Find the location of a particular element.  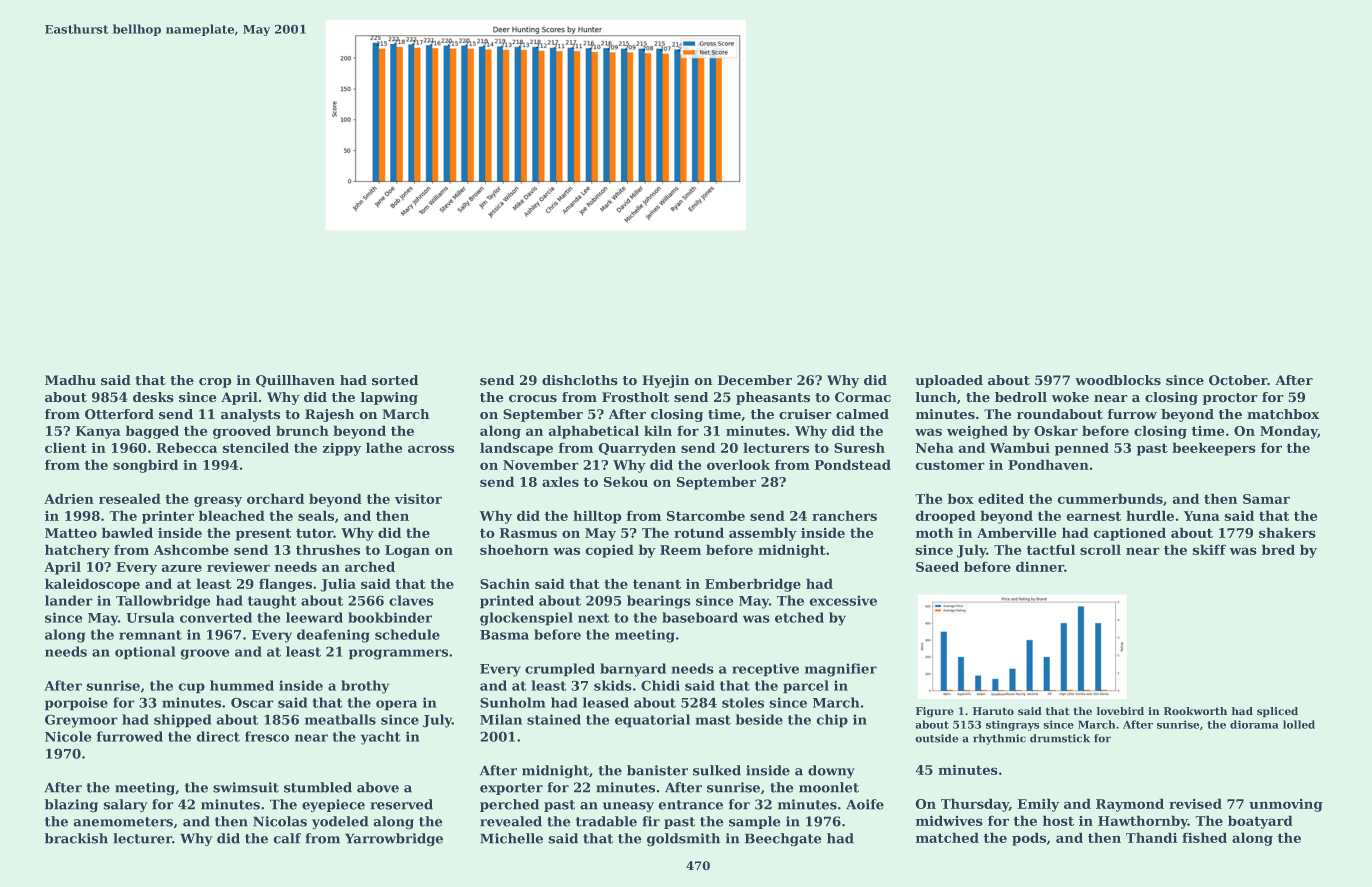

thrushes is located at coordinates (328, 550).
